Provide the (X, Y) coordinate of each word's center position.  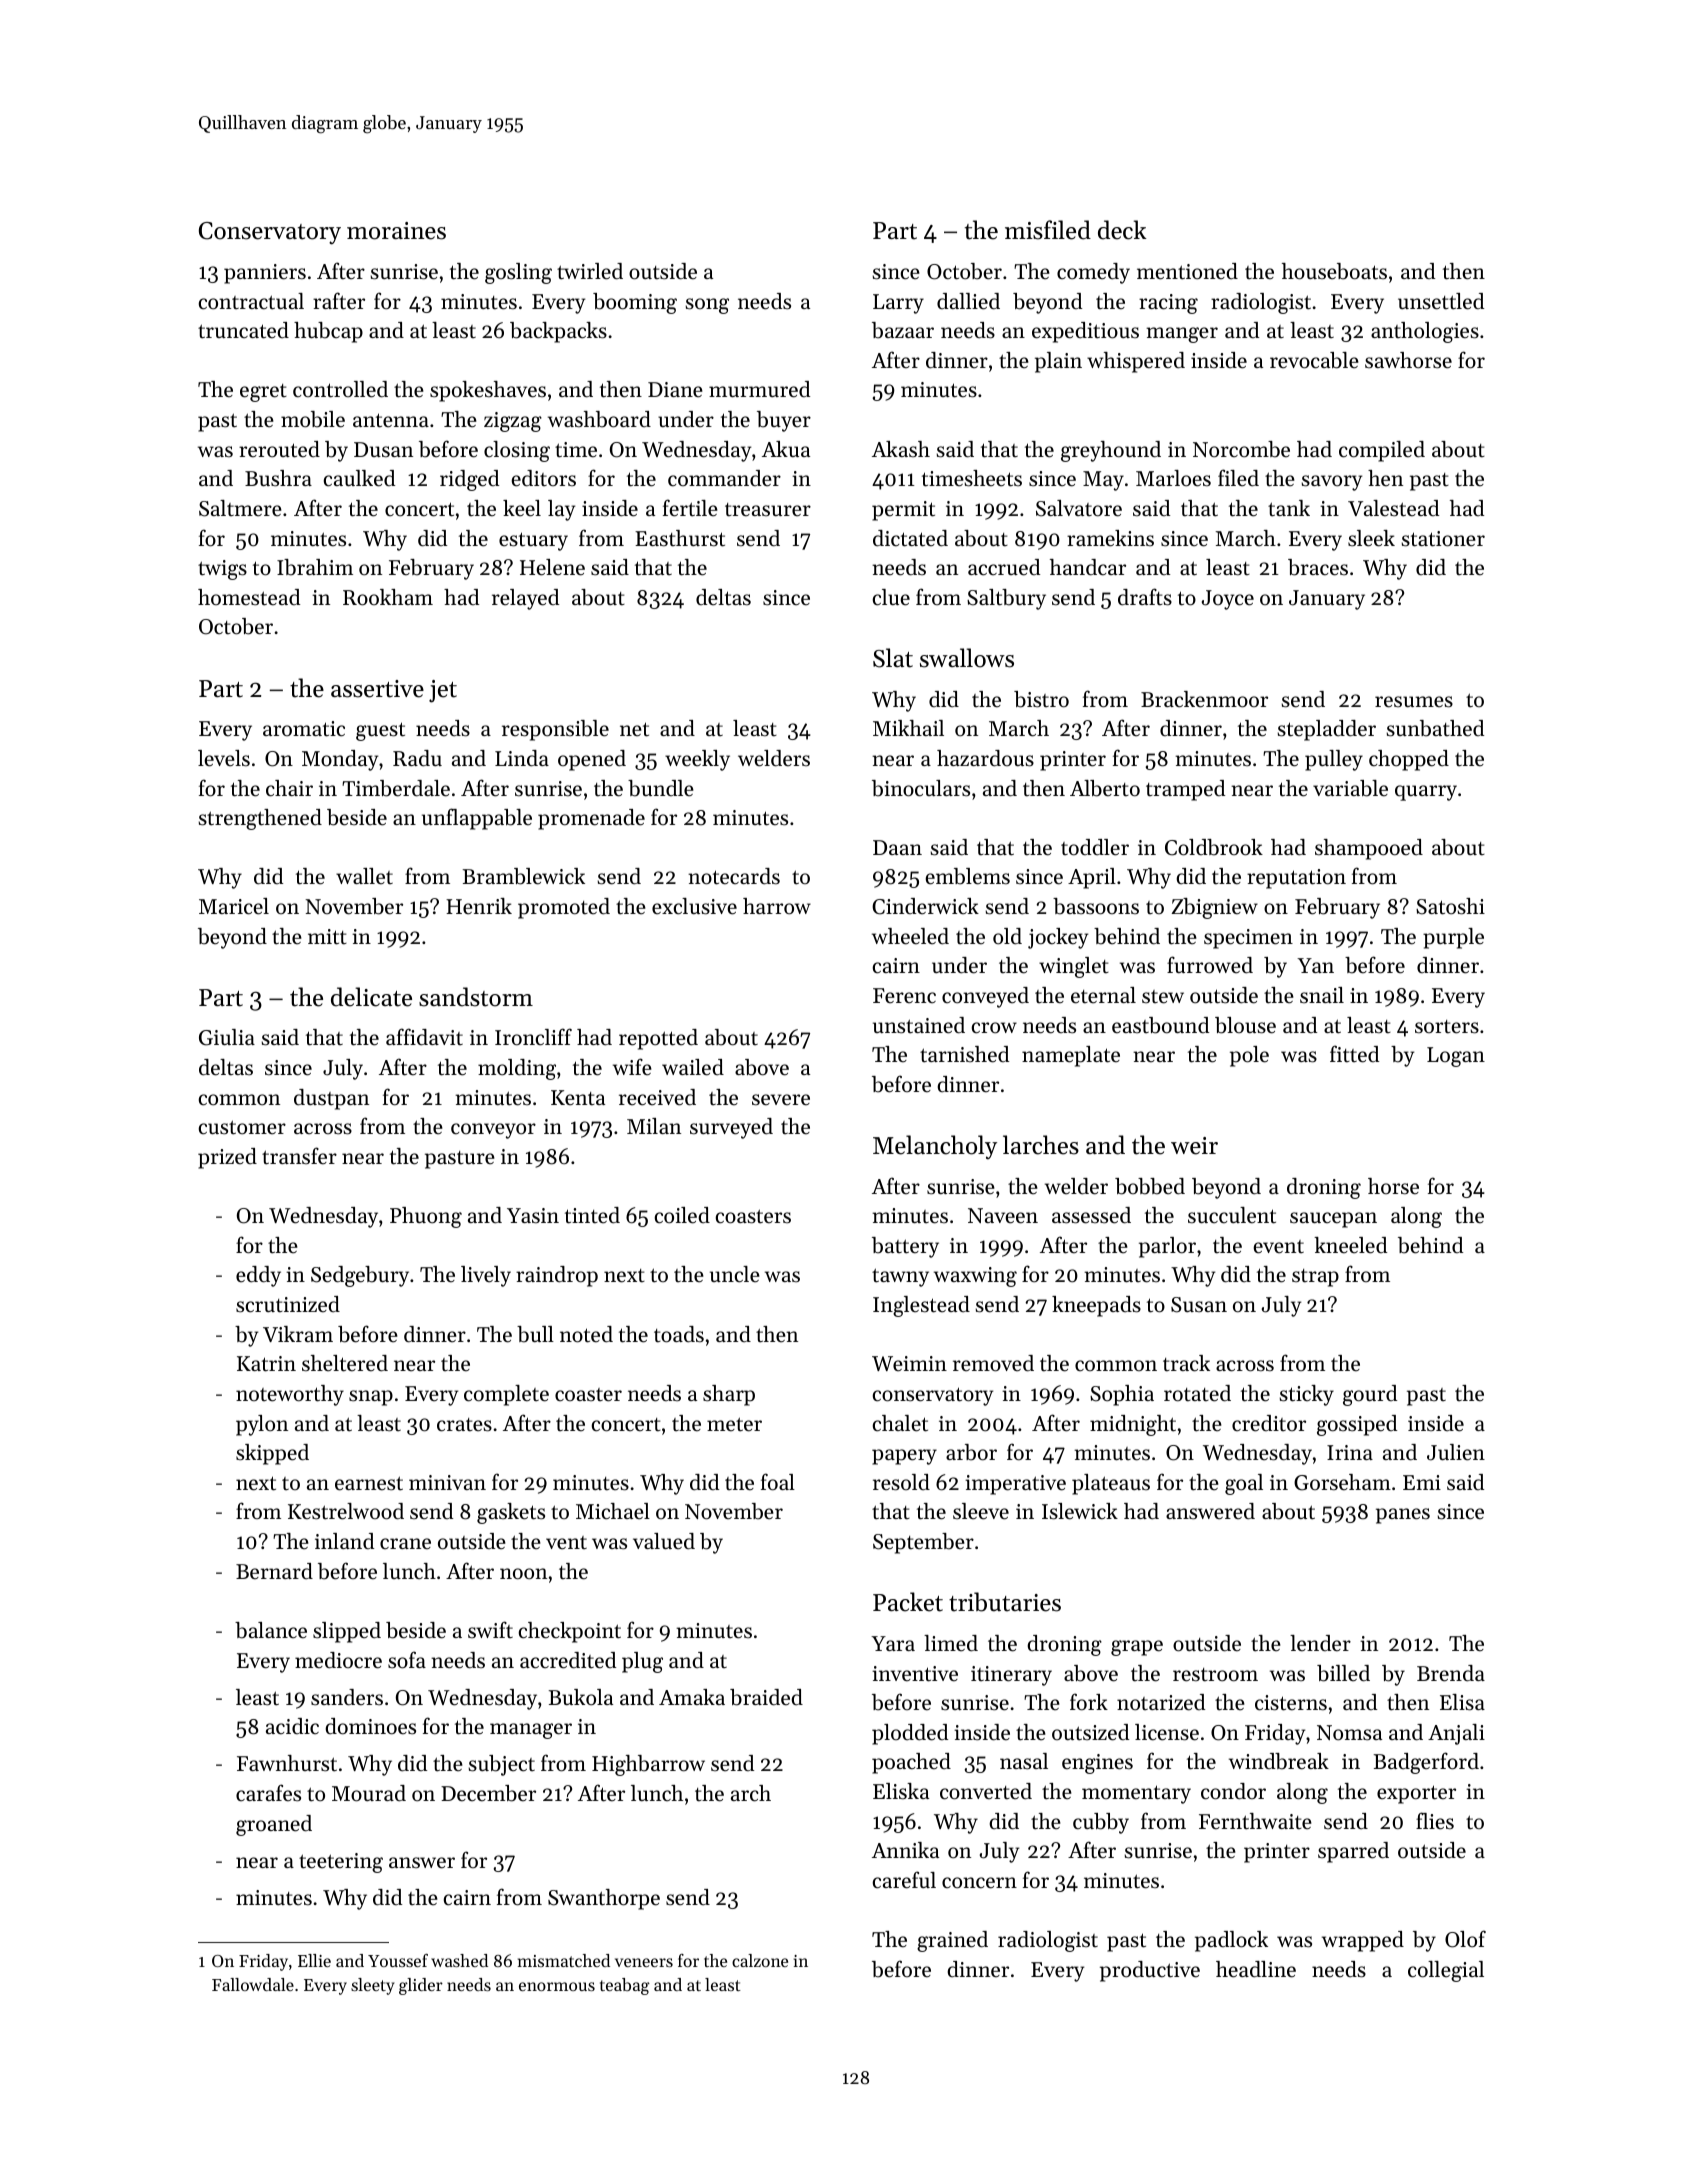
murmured (759, 389)
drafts (1145, 597)
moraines (396, 231)
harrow (777, 906)
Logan (1456, 1057)
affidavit (424, 1037)
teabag (625, 1986)
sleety (373, 1986)
